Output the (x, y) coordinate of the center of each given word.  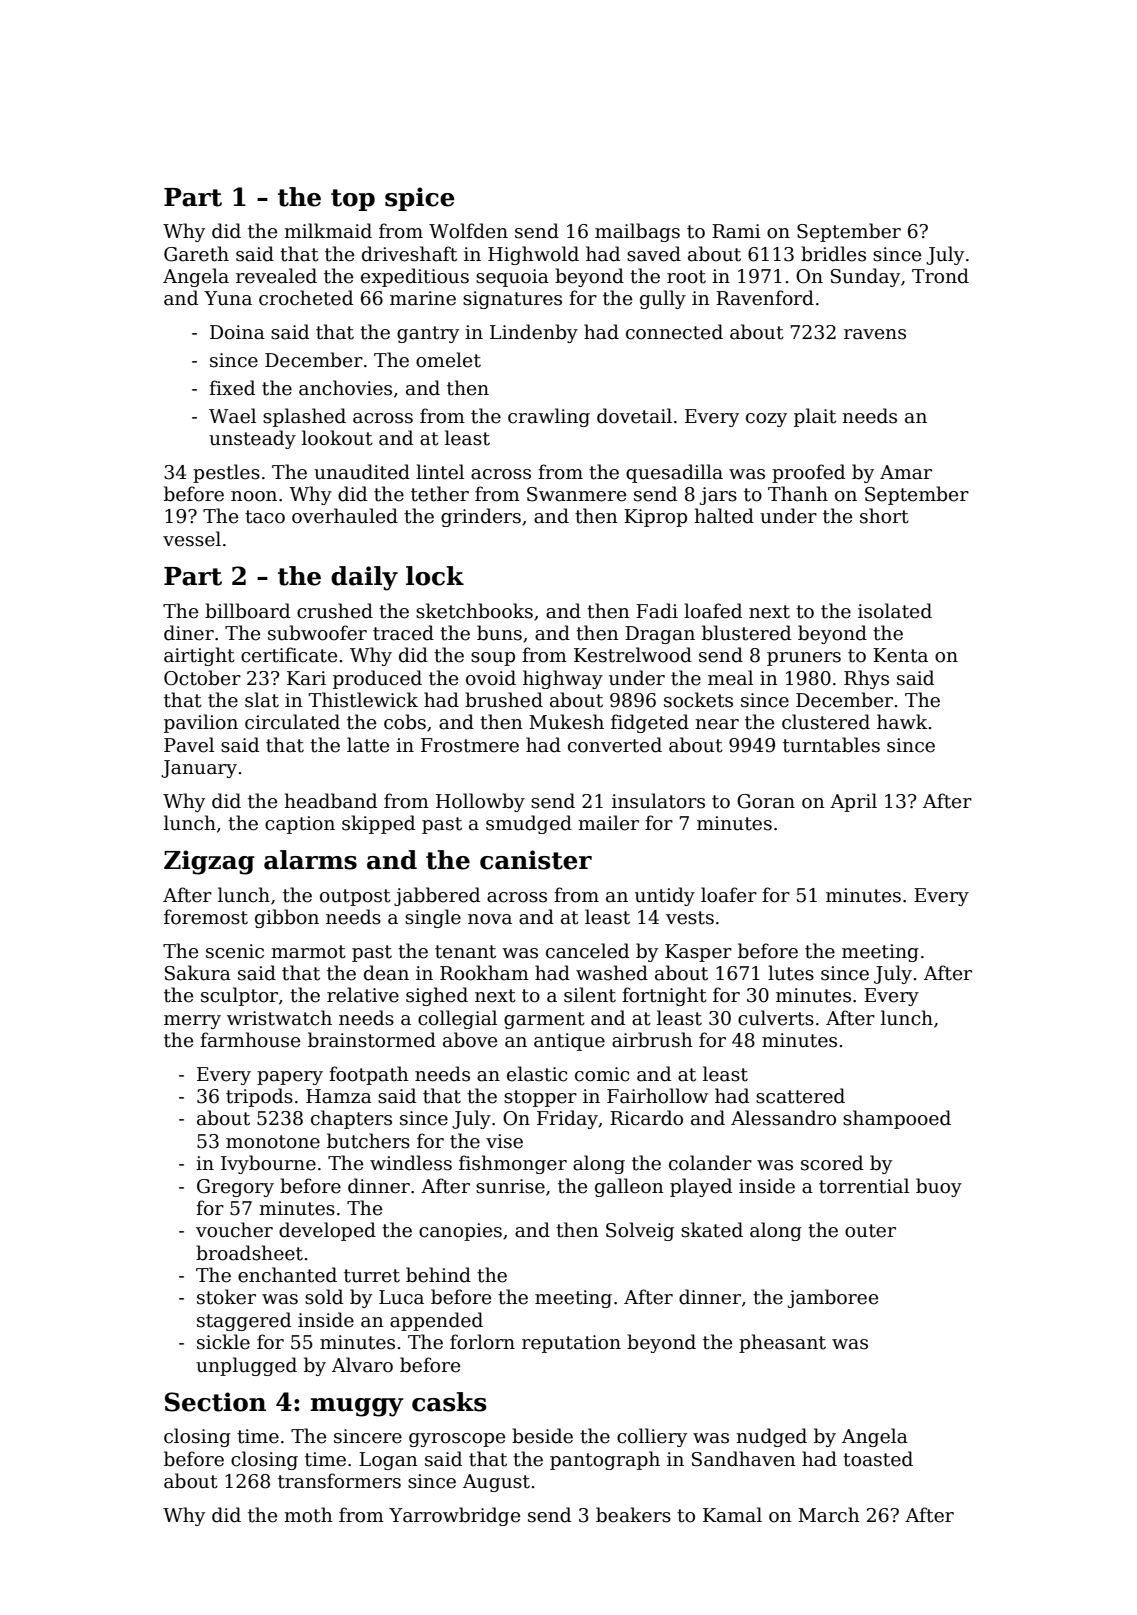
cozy (766, 420)
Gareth (196, 254)
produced (377, 679)
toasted (878, 1459)
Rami (736, 231)
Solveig (640, 1231)
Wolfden (468, 231)
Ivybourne (268, 1164)
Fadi (657, 611)
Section (215, 1402)
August (496, 1483)
